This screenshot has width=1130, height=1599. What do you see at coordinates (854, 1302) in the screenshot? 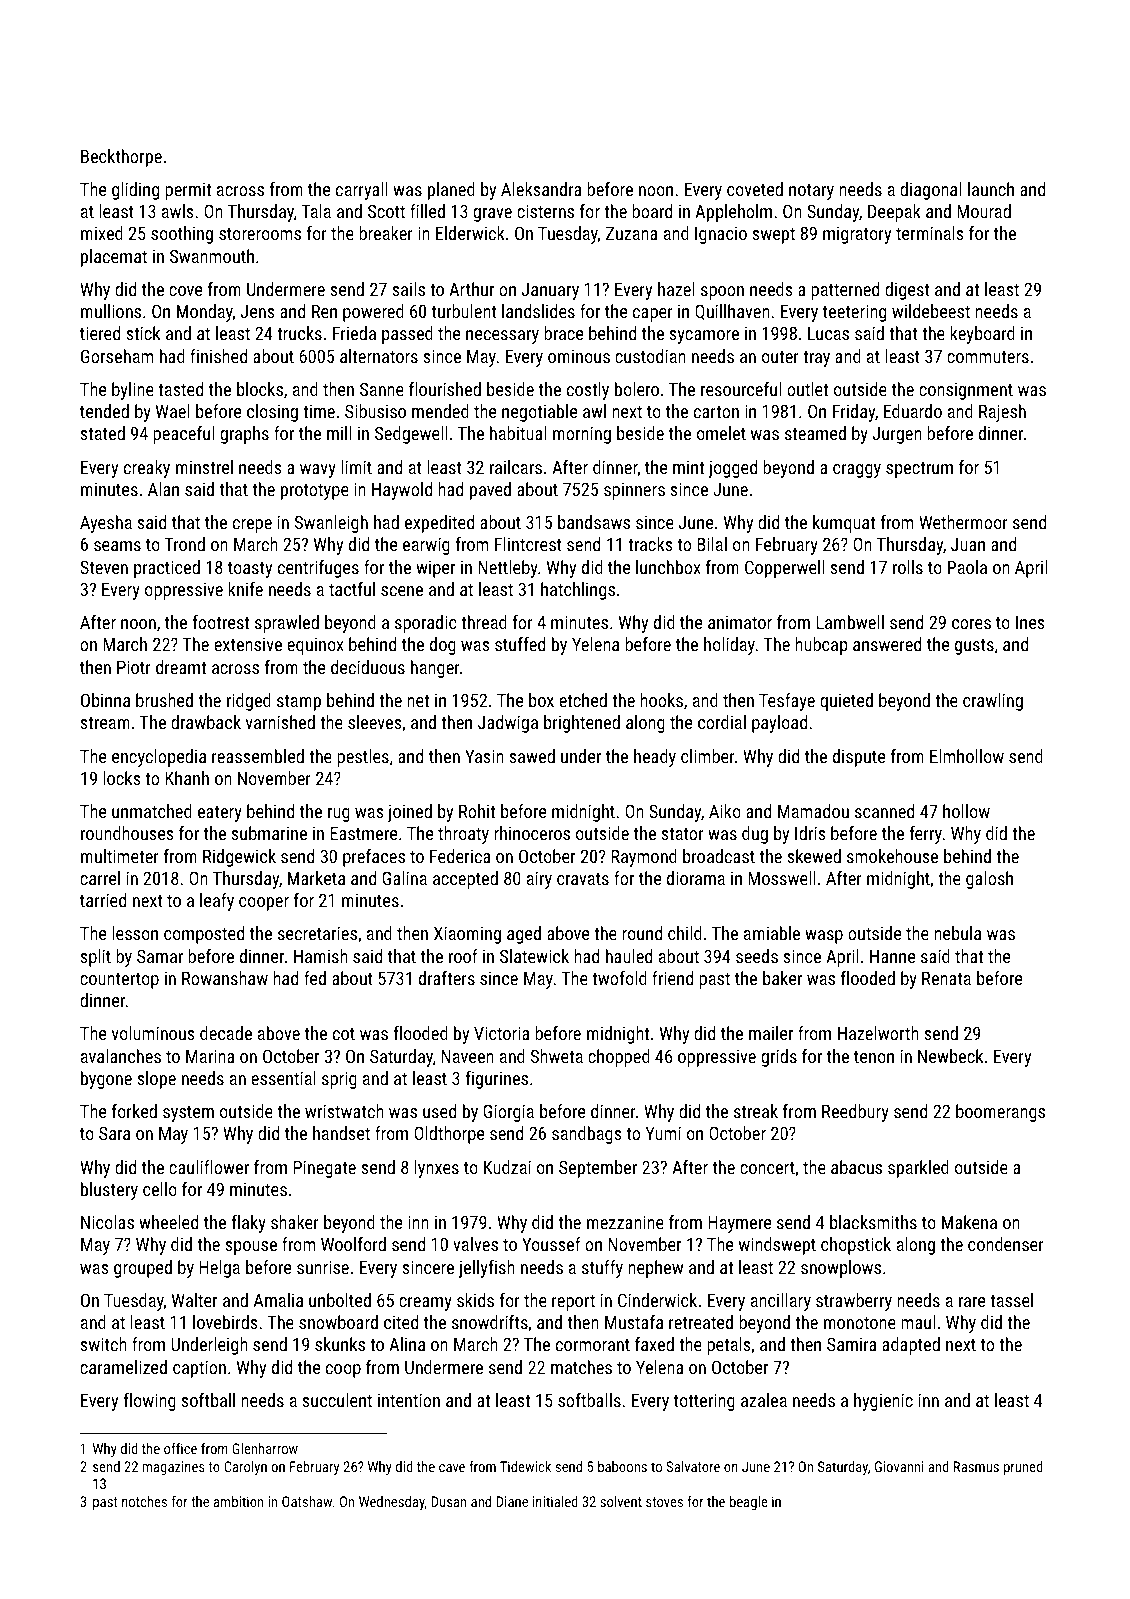
I see `strawberry` at bounding box center [854, 1302].
